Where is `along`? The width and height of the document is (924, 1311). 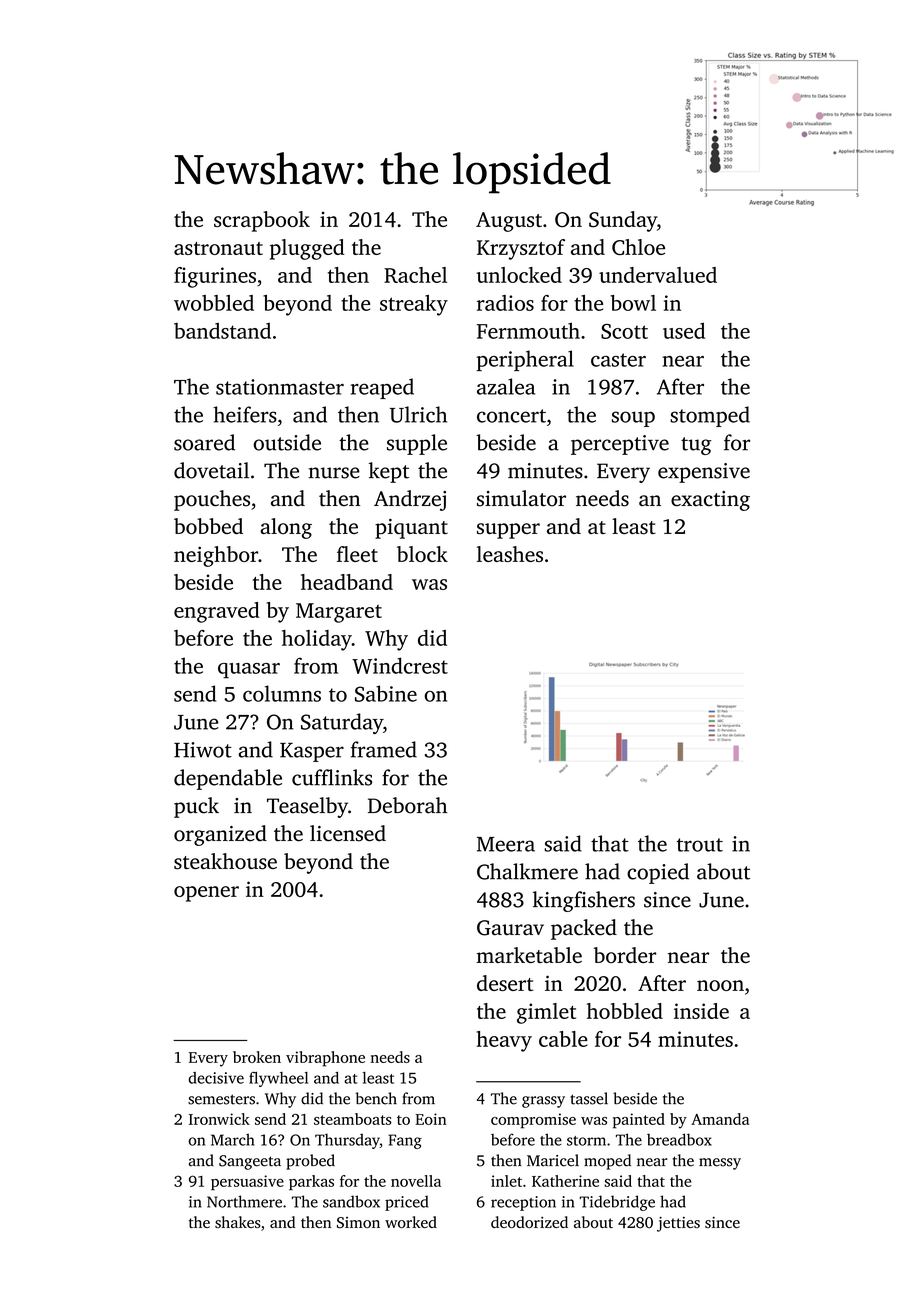 along is located at coordinates (286, 528).
